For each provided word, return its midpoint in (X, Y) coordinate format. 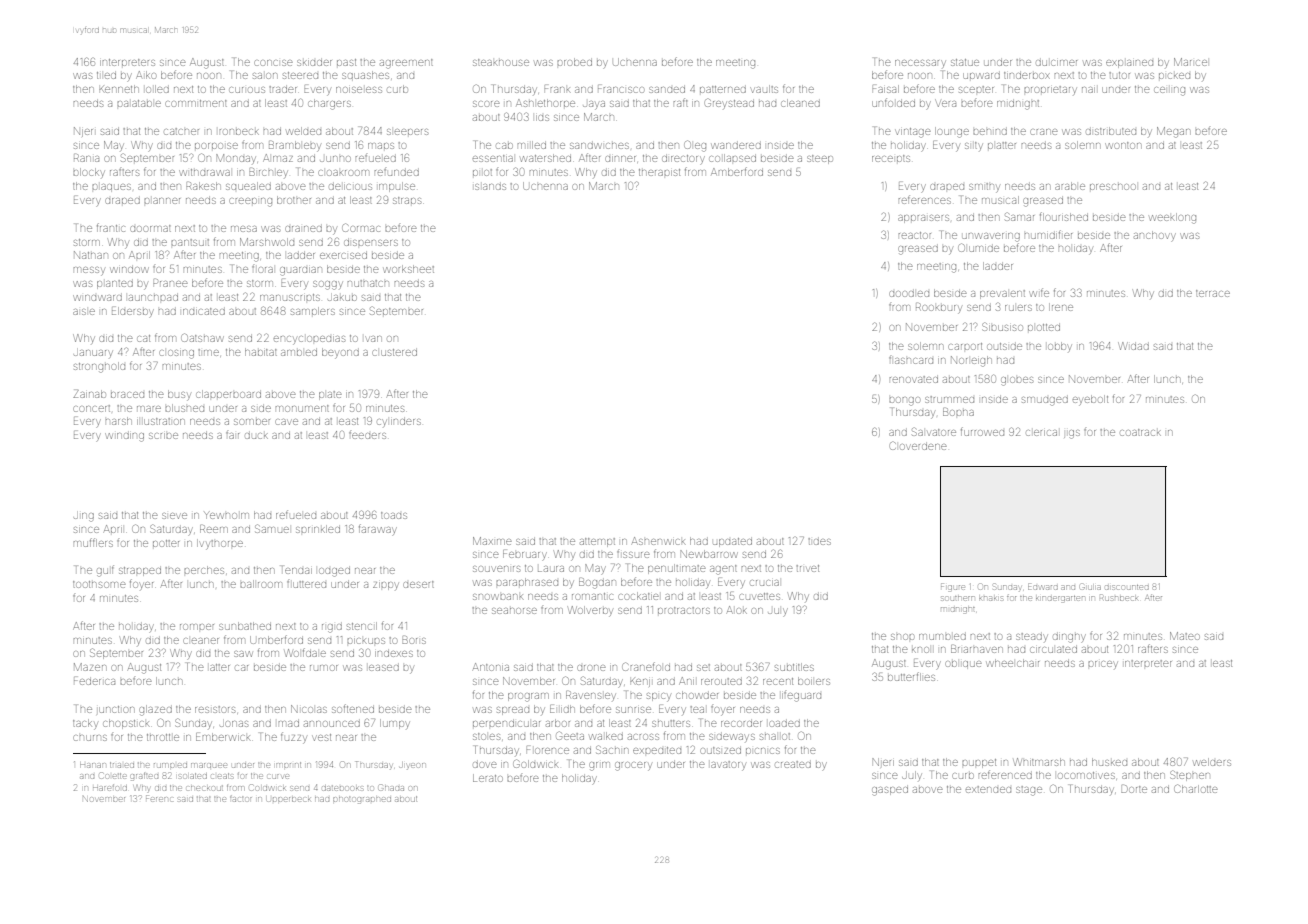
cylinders (399, 422)
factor (241, 799)
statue (965, 62)
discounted (1127, 587)
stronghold (99, 367)
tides (820, 541)
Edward (1043, 587)
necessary (920, 63)
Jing (84, 517)
